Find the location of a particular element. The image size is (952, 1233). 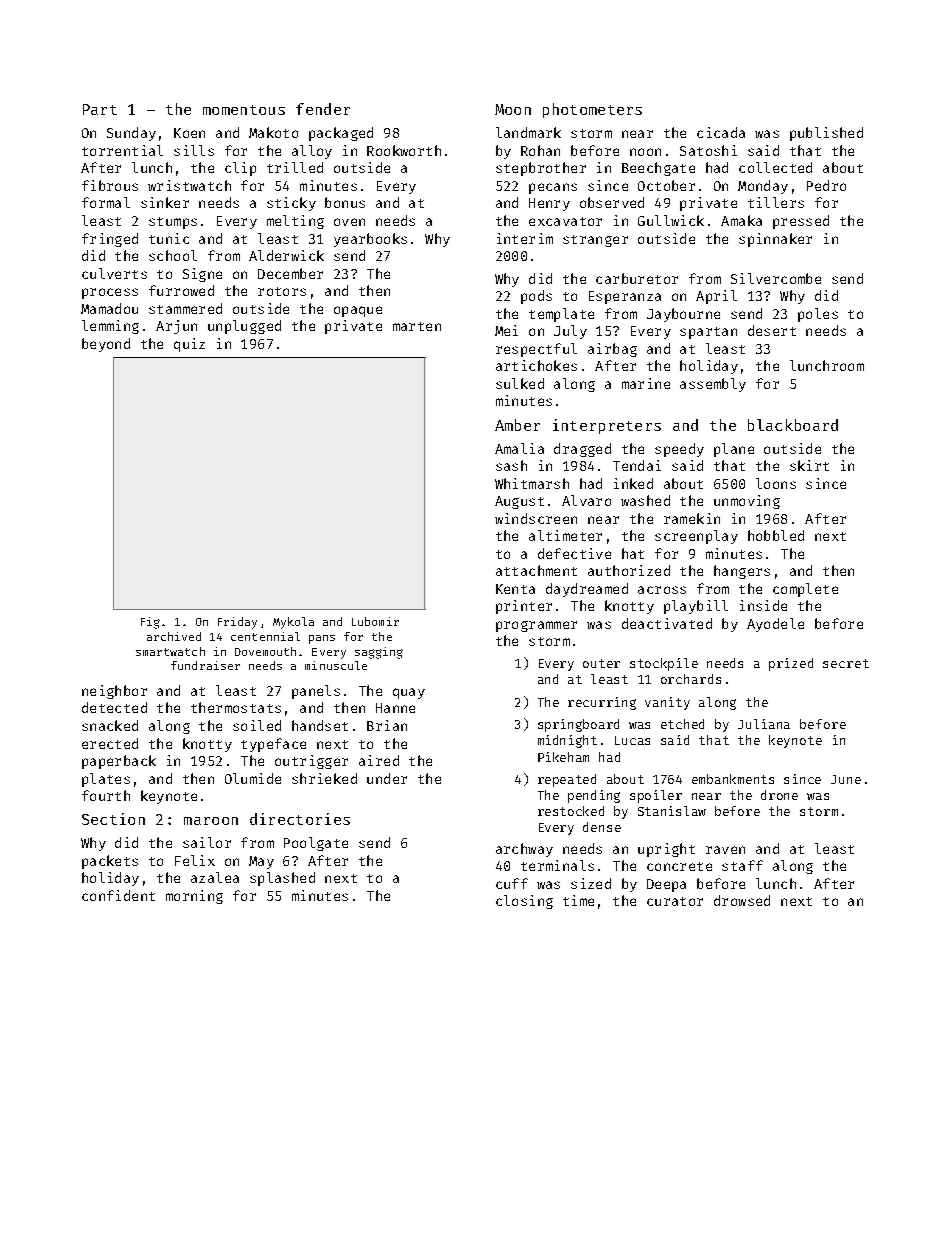

splashed is located at coordinates (282, 879).
